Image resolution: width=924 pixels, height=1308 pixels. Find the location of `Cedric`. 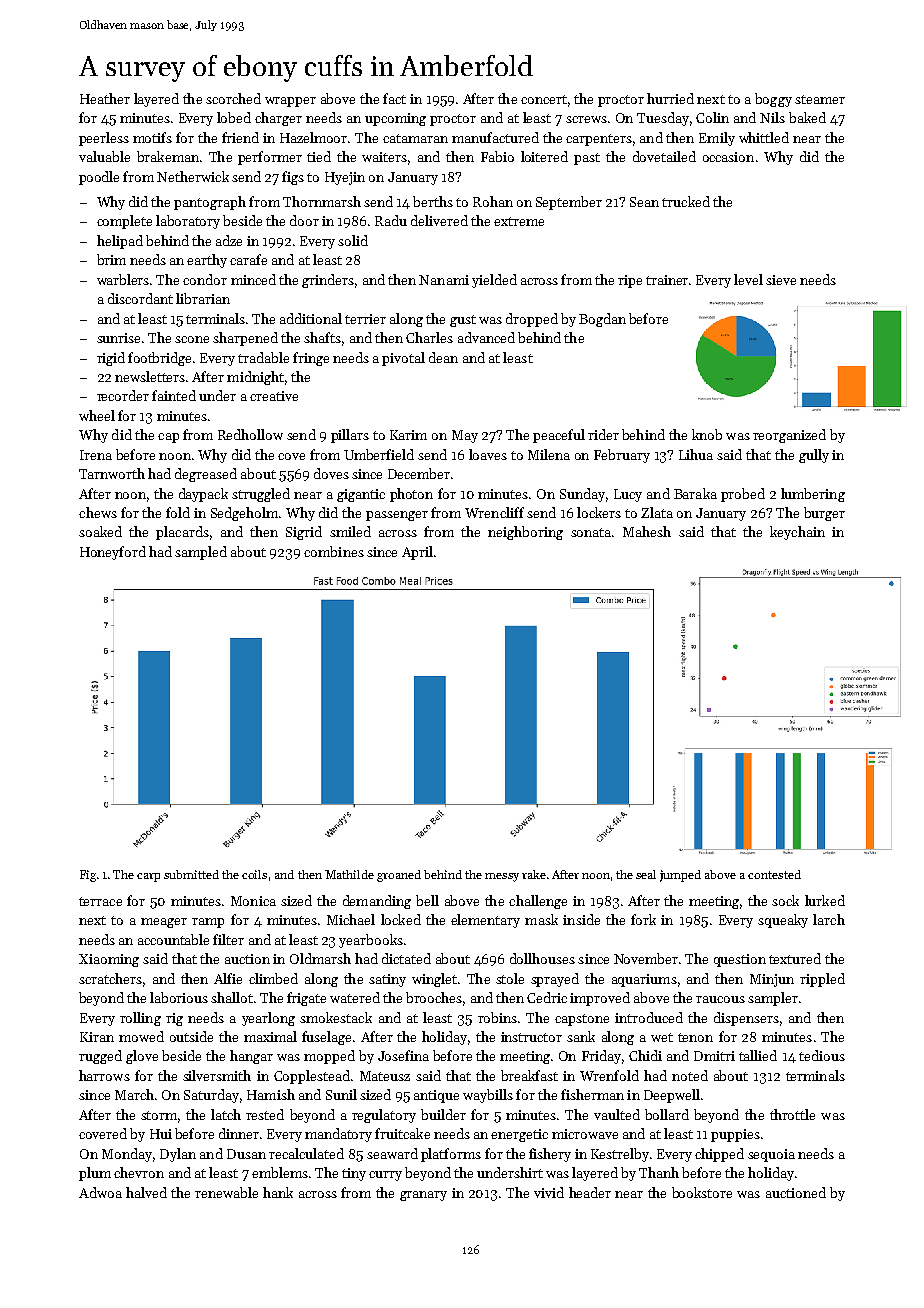

Cedric is located at coordinates (547, 997).
